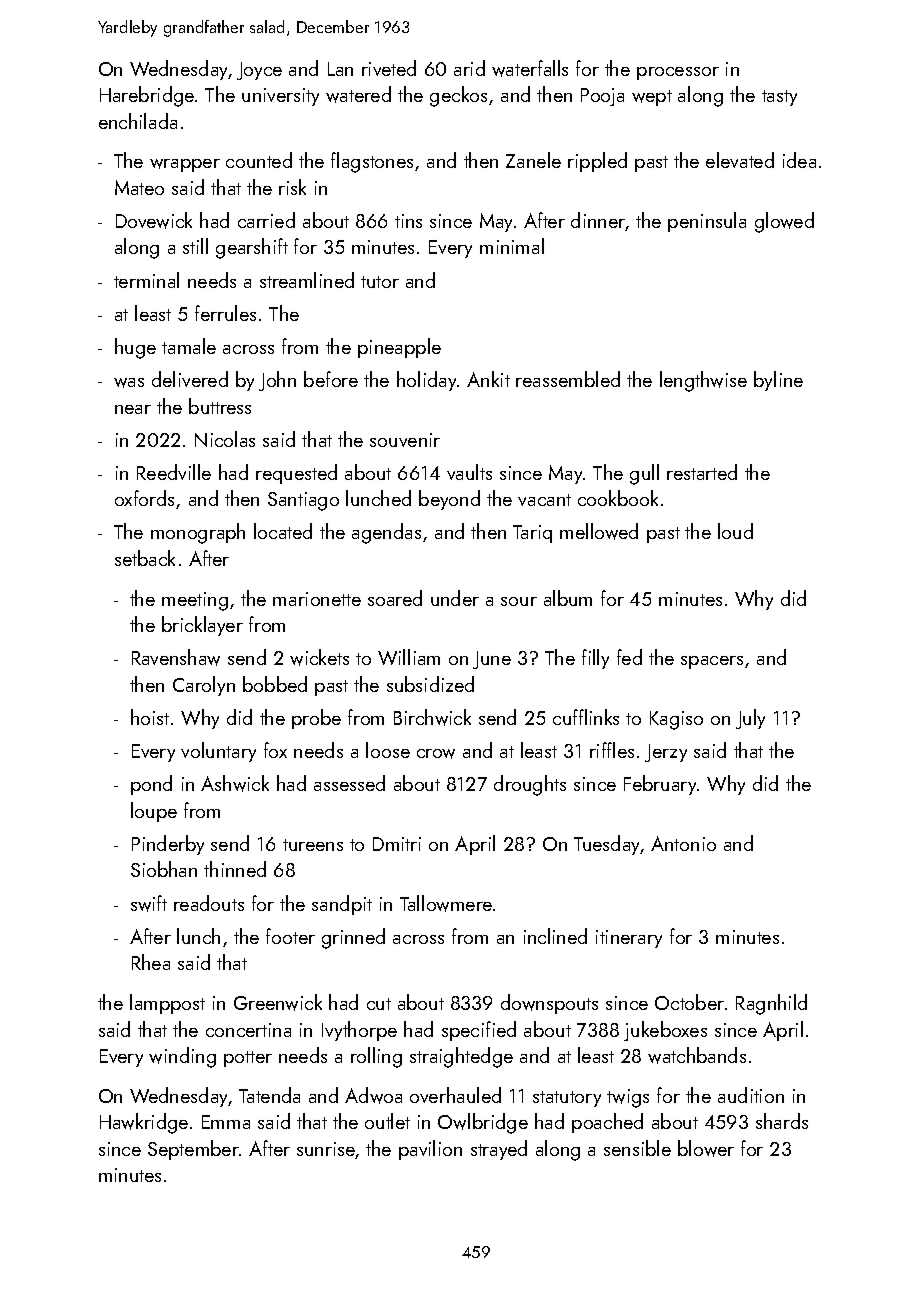 Image resolution: width=924 pixels, height=1314 pixels. Describe the element at coordinates (740, 160) in the image. I see `elevated` at that location.
